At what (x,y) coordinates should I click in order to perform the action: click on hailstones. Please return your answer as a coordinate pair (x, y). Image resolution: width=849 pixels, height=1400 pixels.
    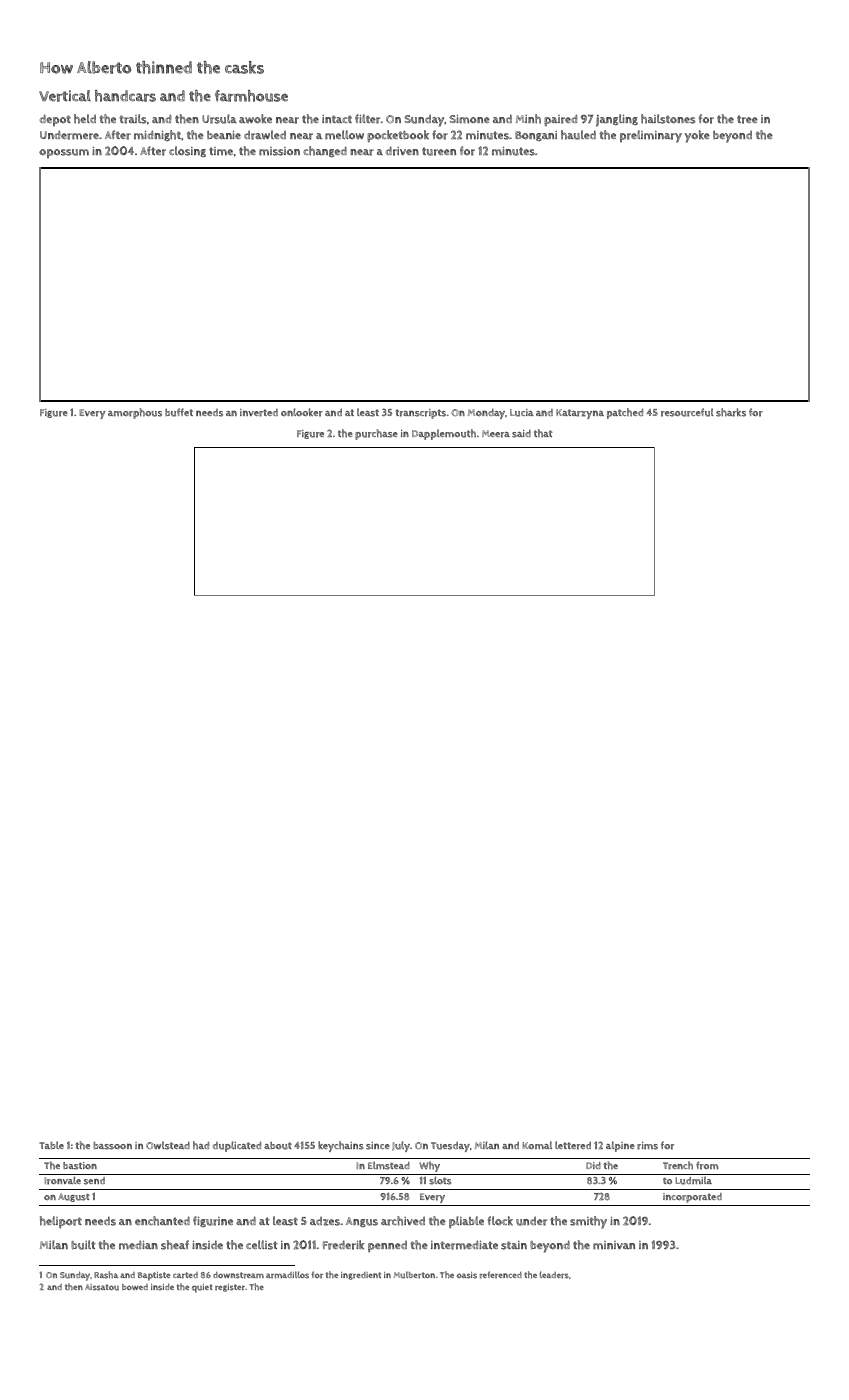
    Looking at the image, I should click on (668, 119).
